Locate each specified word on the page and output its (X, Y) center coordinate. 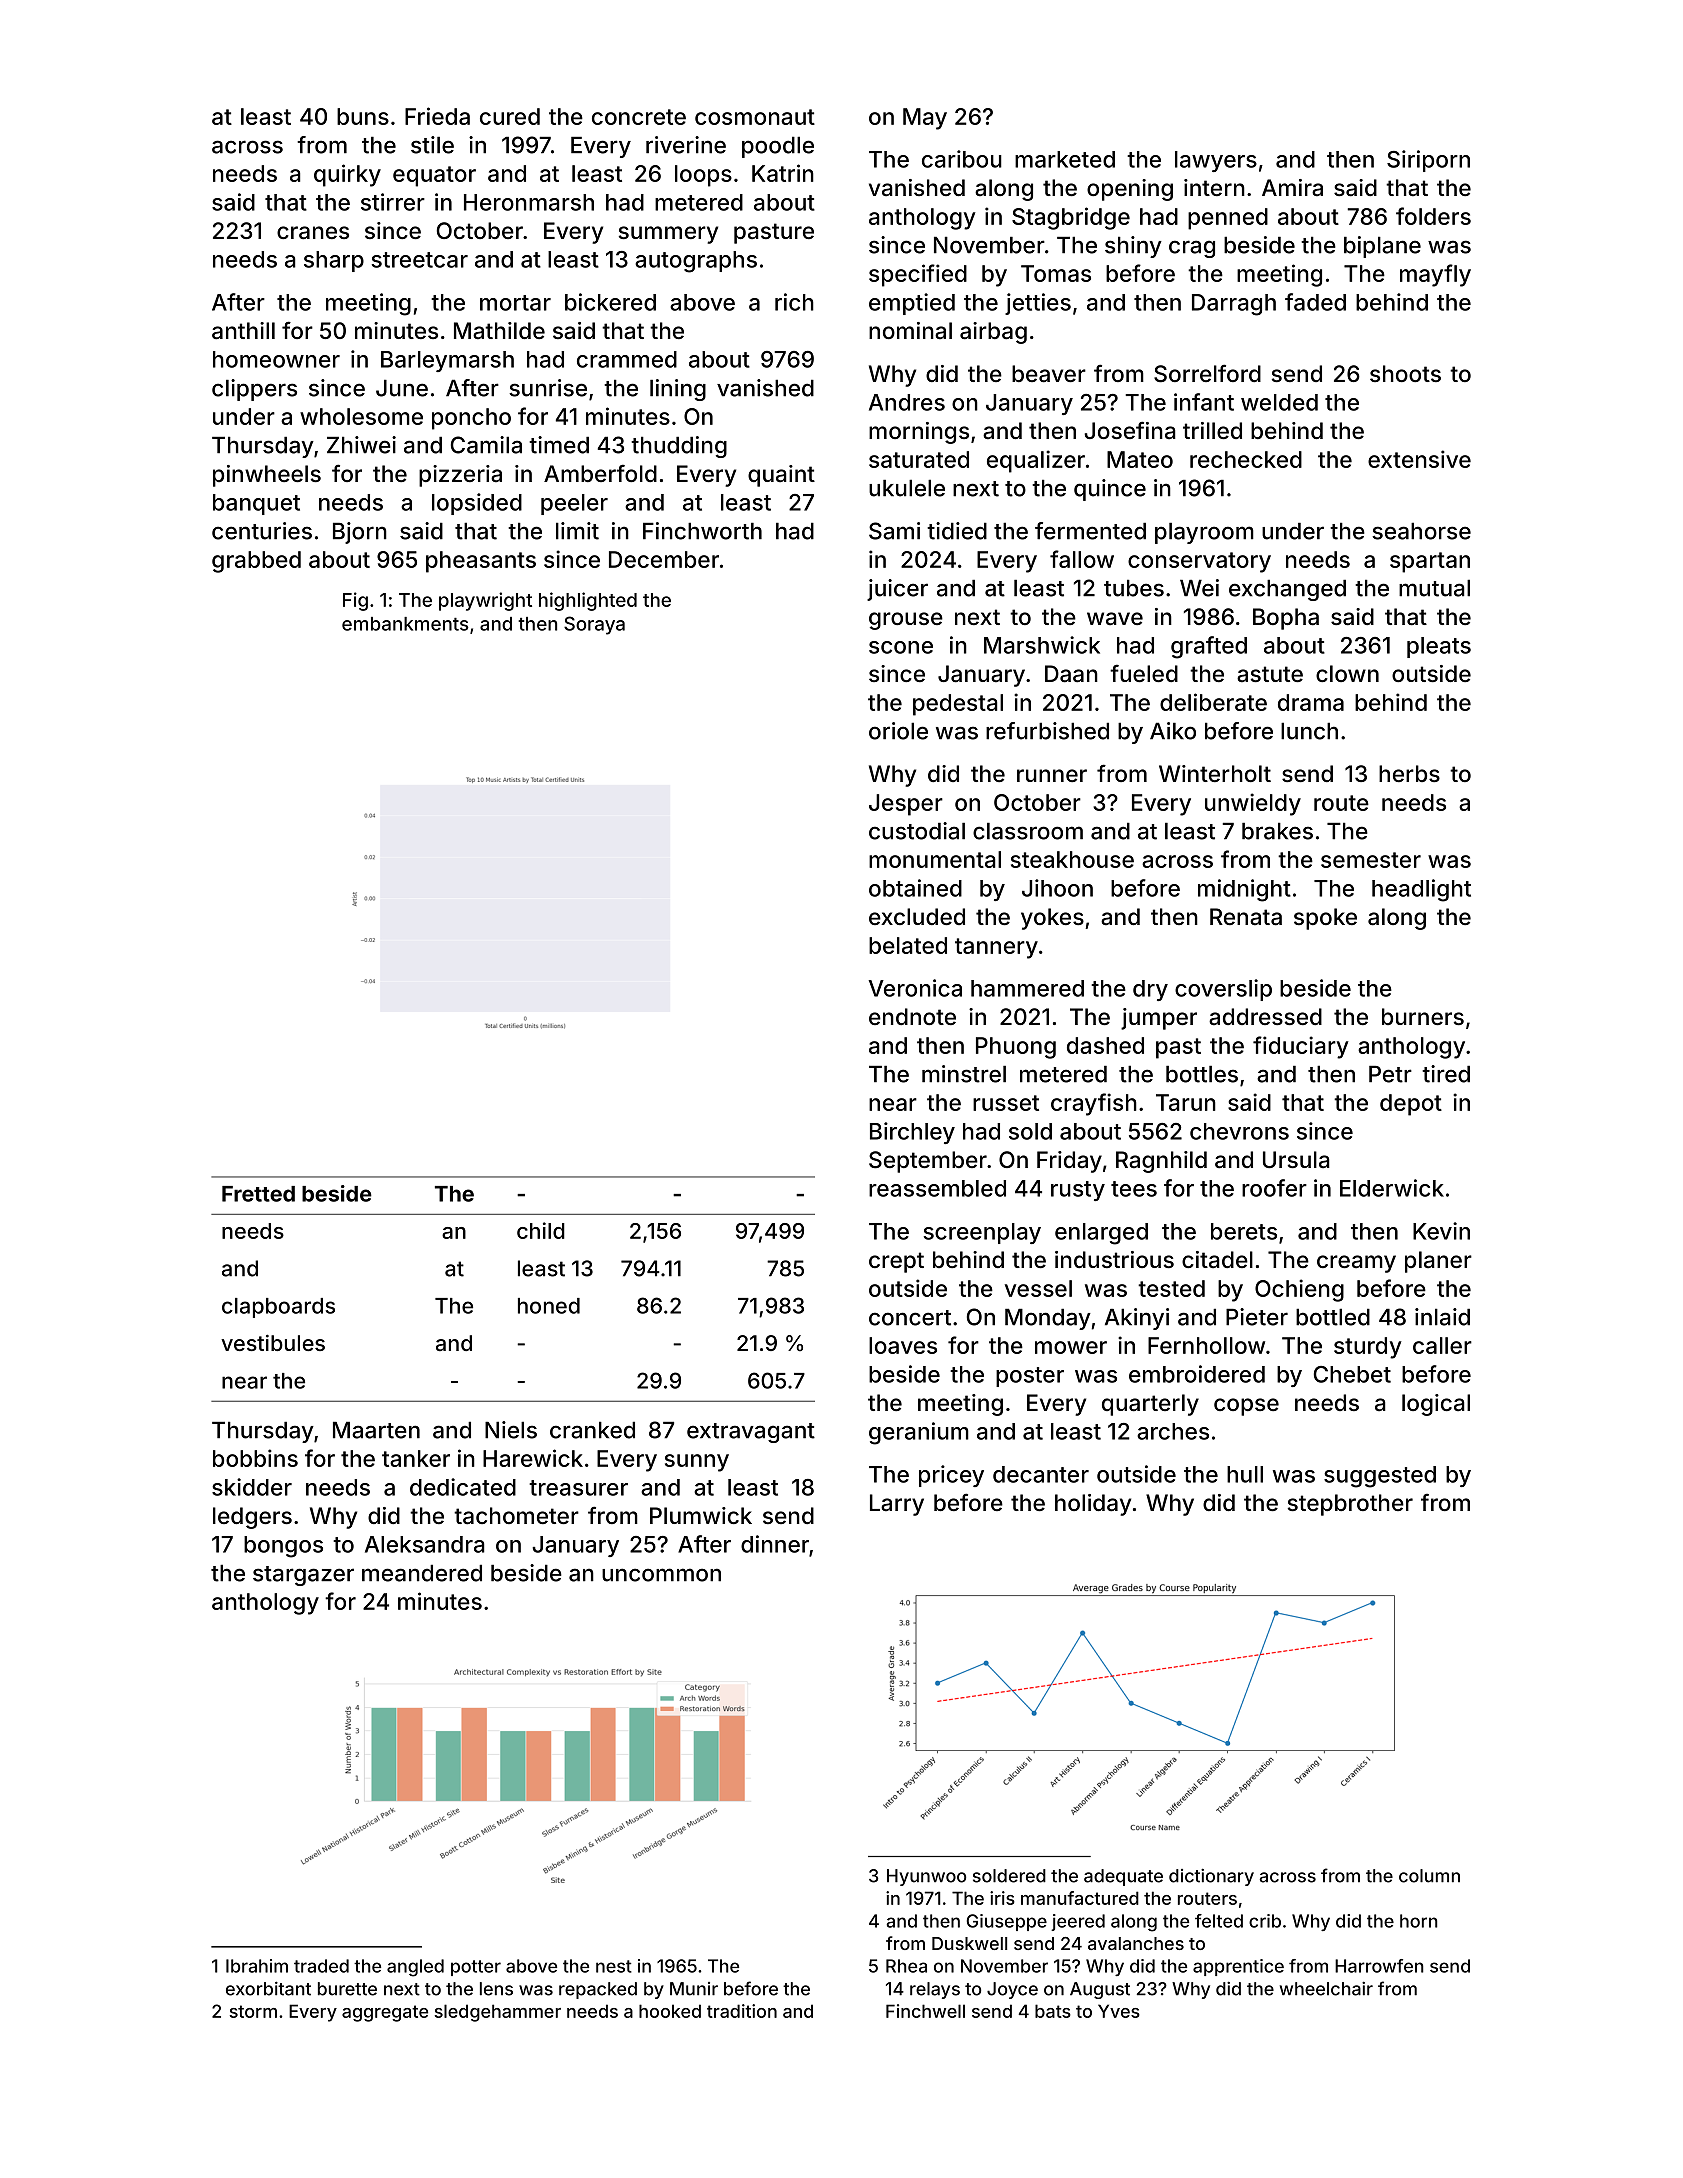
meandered (422, 1573)
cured (510, 116)
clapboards (278, 1308)
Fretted (258, 1194)
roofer (1274, 1188)
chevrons (1239, 1131)
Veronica (915, 988)
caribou (962, 159)
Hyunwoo (926, 1877)
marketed (1065, 159)
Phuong (1016, 1048)
